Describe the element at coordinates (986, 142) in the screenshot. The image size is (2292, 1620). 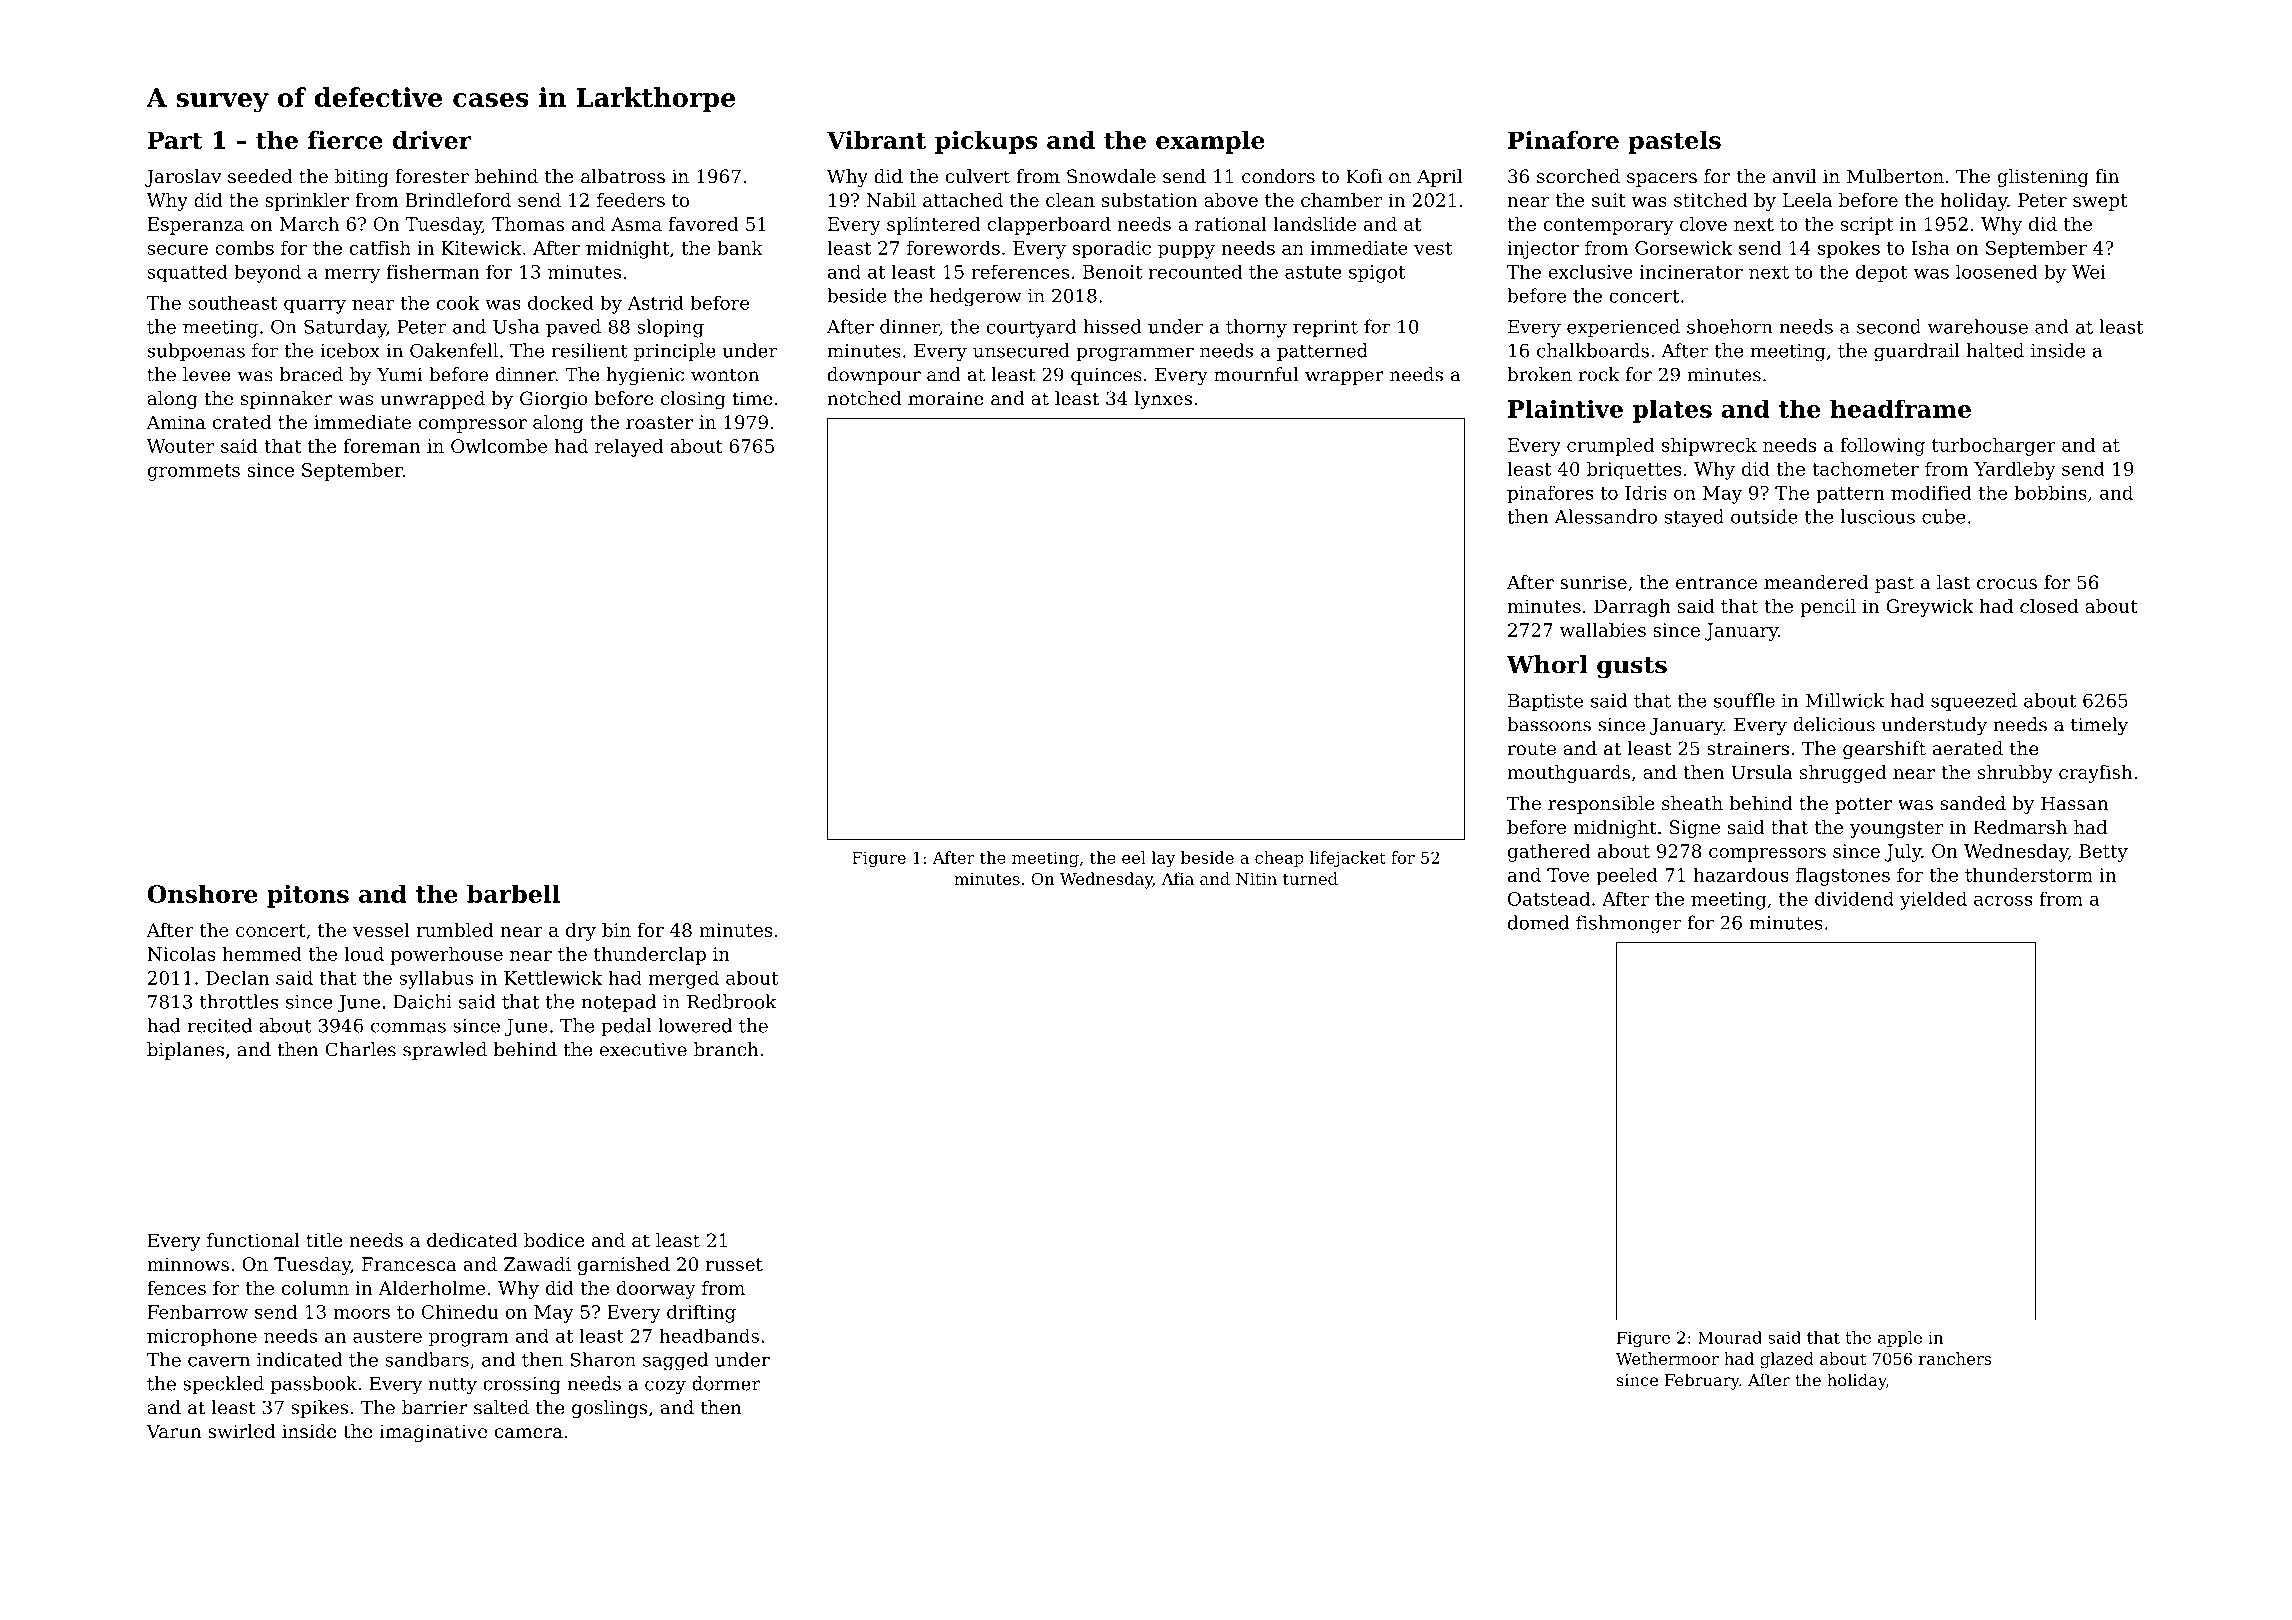
I see `pickups` at that location.
